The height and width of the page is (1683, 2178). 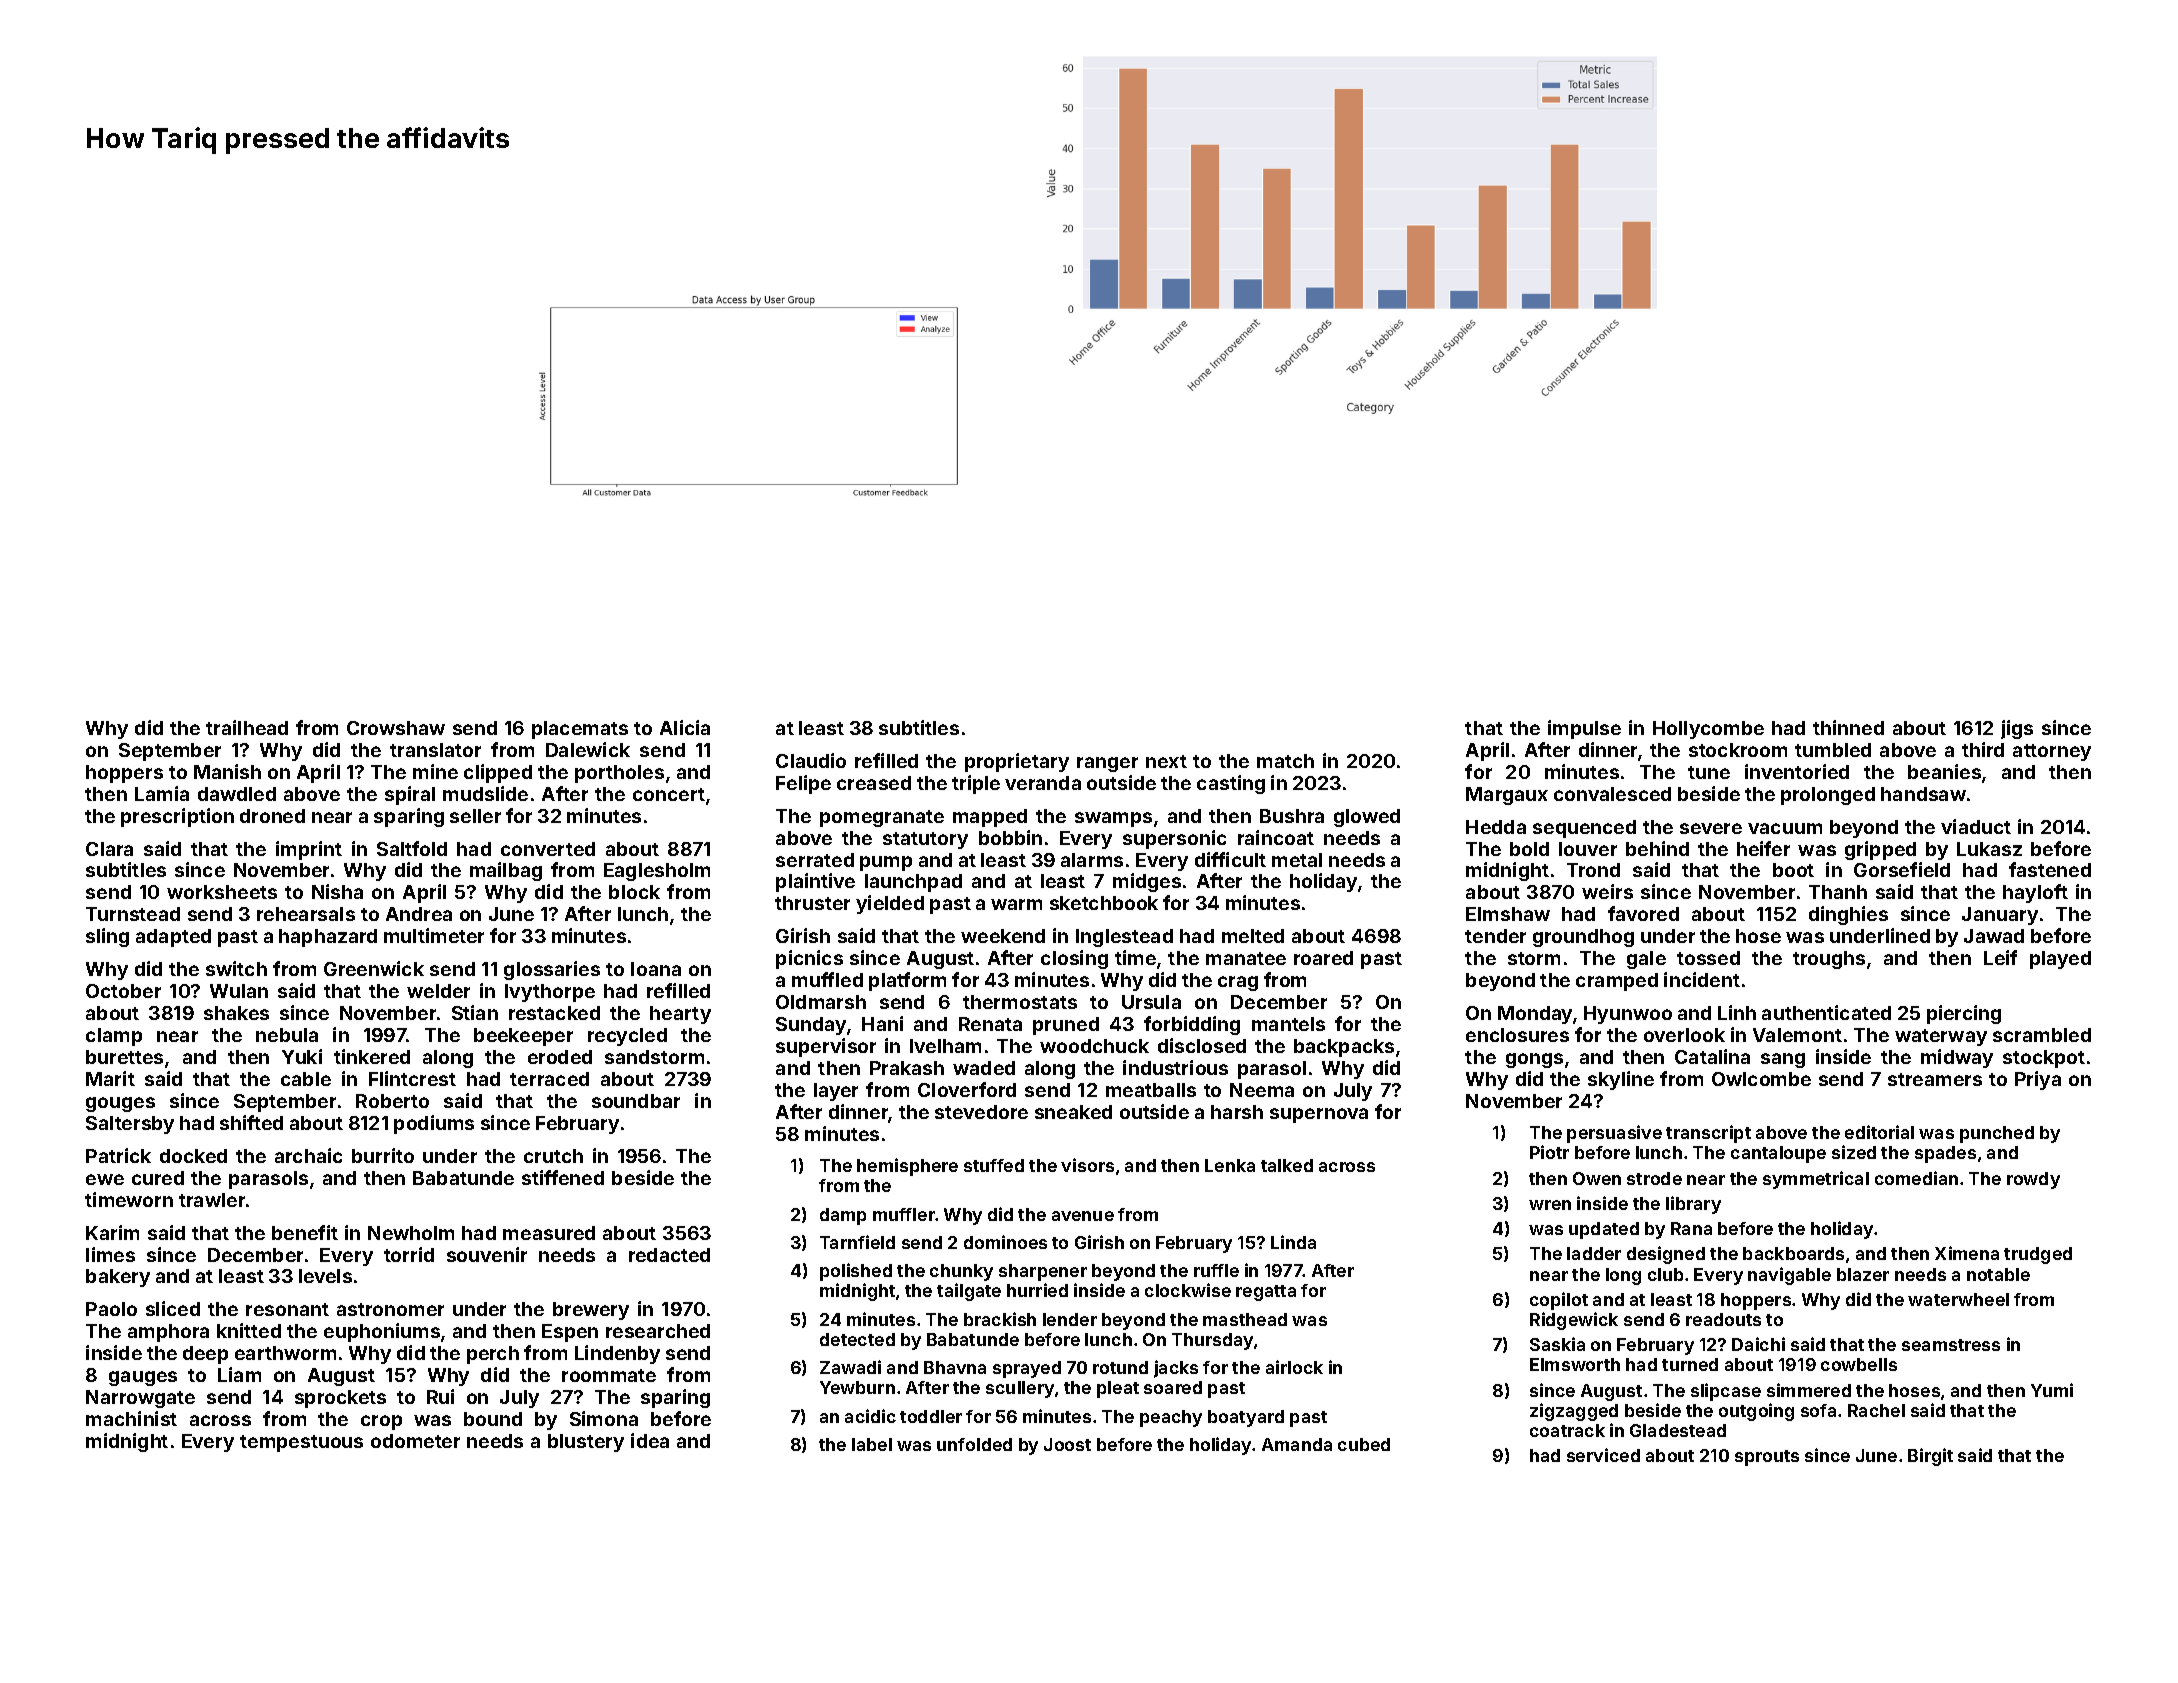 What do you see at coordinates (609, 1375) in the page?
I see `roommate` at bounding box center [609, 1375].
